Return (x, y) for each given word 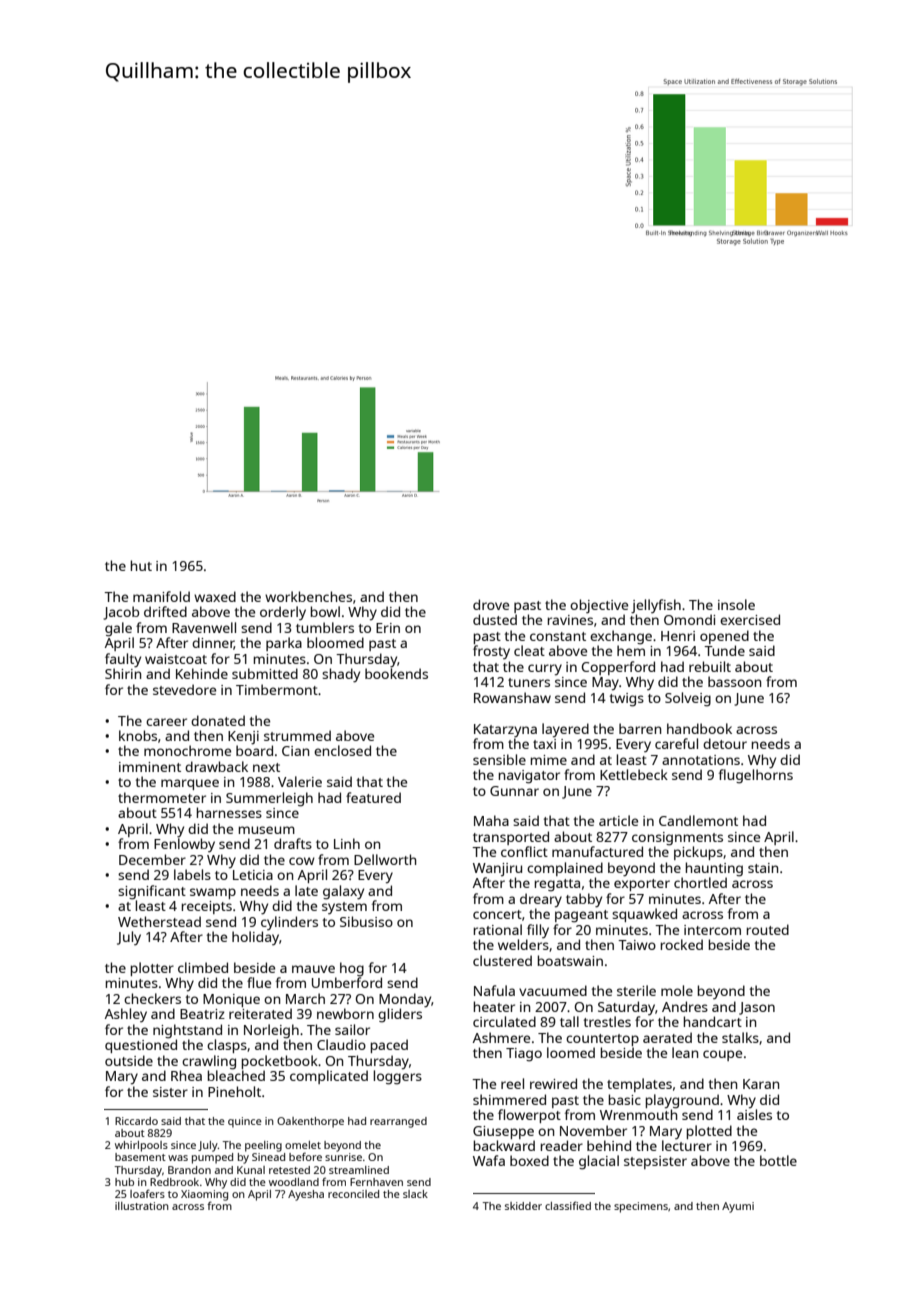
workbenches (308, 596)
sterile (636, 990)
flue (259, 982)
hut (141, 565)
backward (504, 1145)
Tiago (524, 1055)
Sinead (268, 1157)
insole (736, 604)
